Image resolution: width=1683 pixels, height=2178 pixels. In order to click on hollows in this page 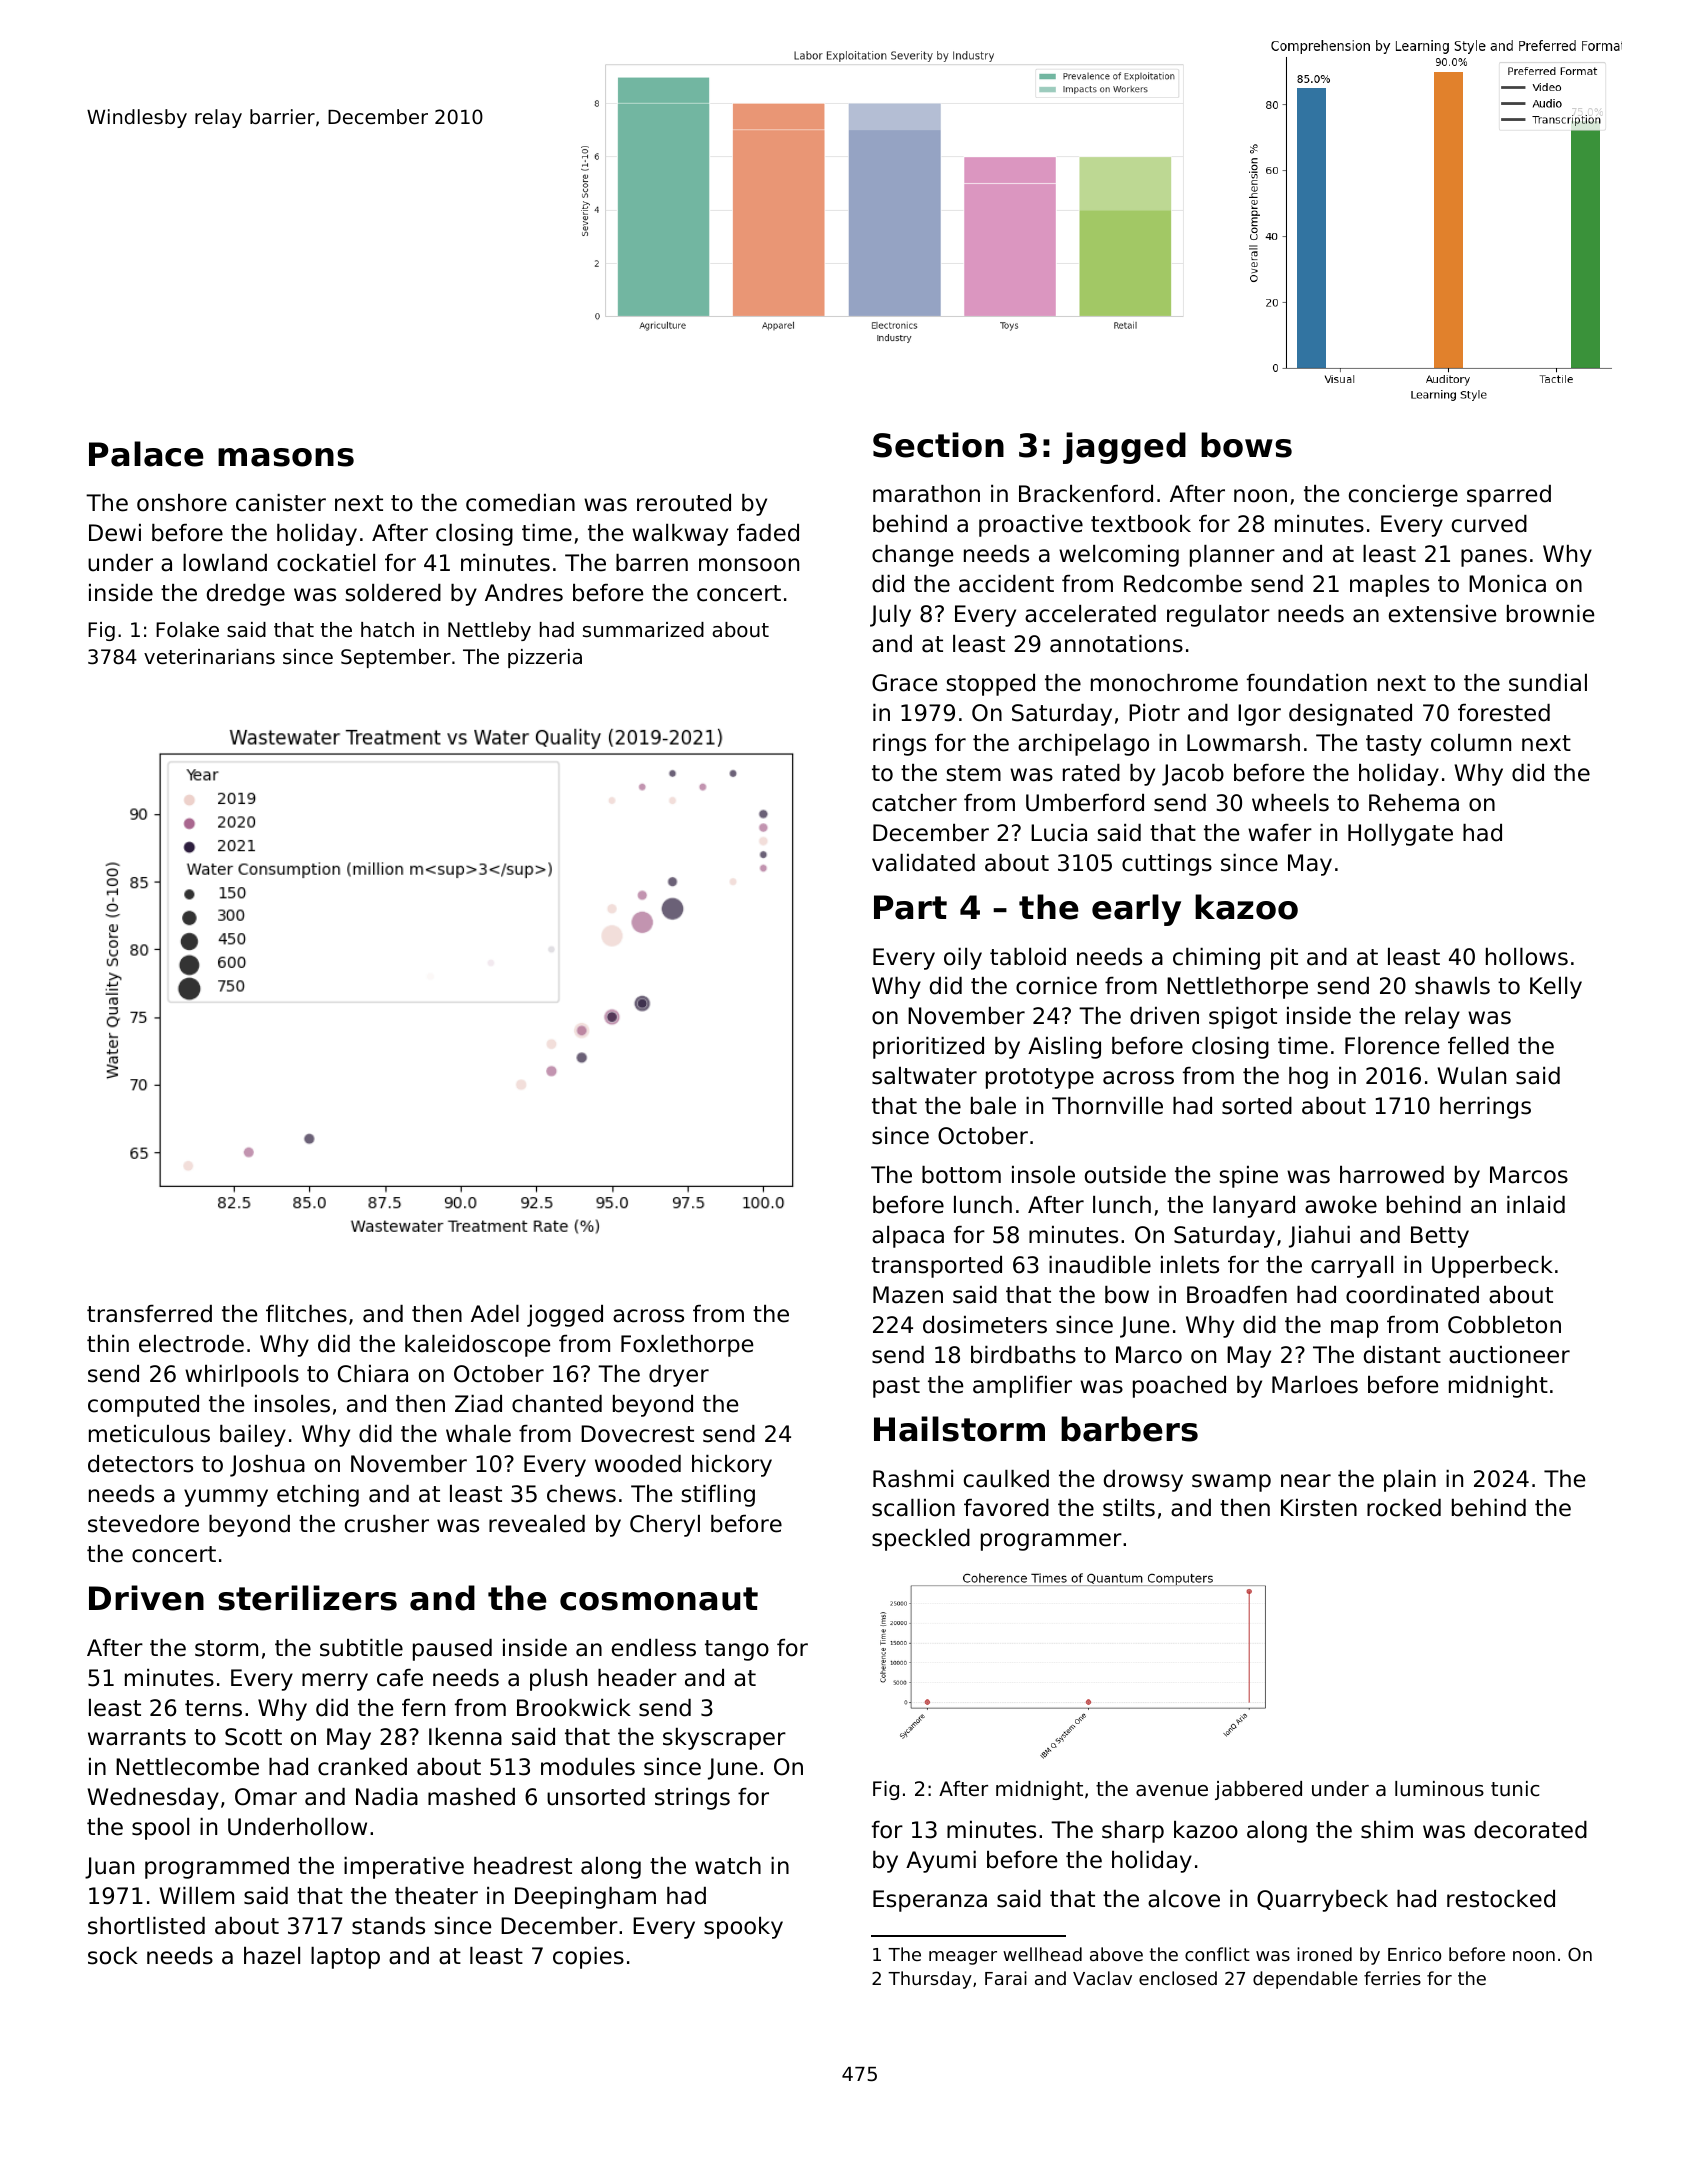, I will do `click(1527, 957)`.
